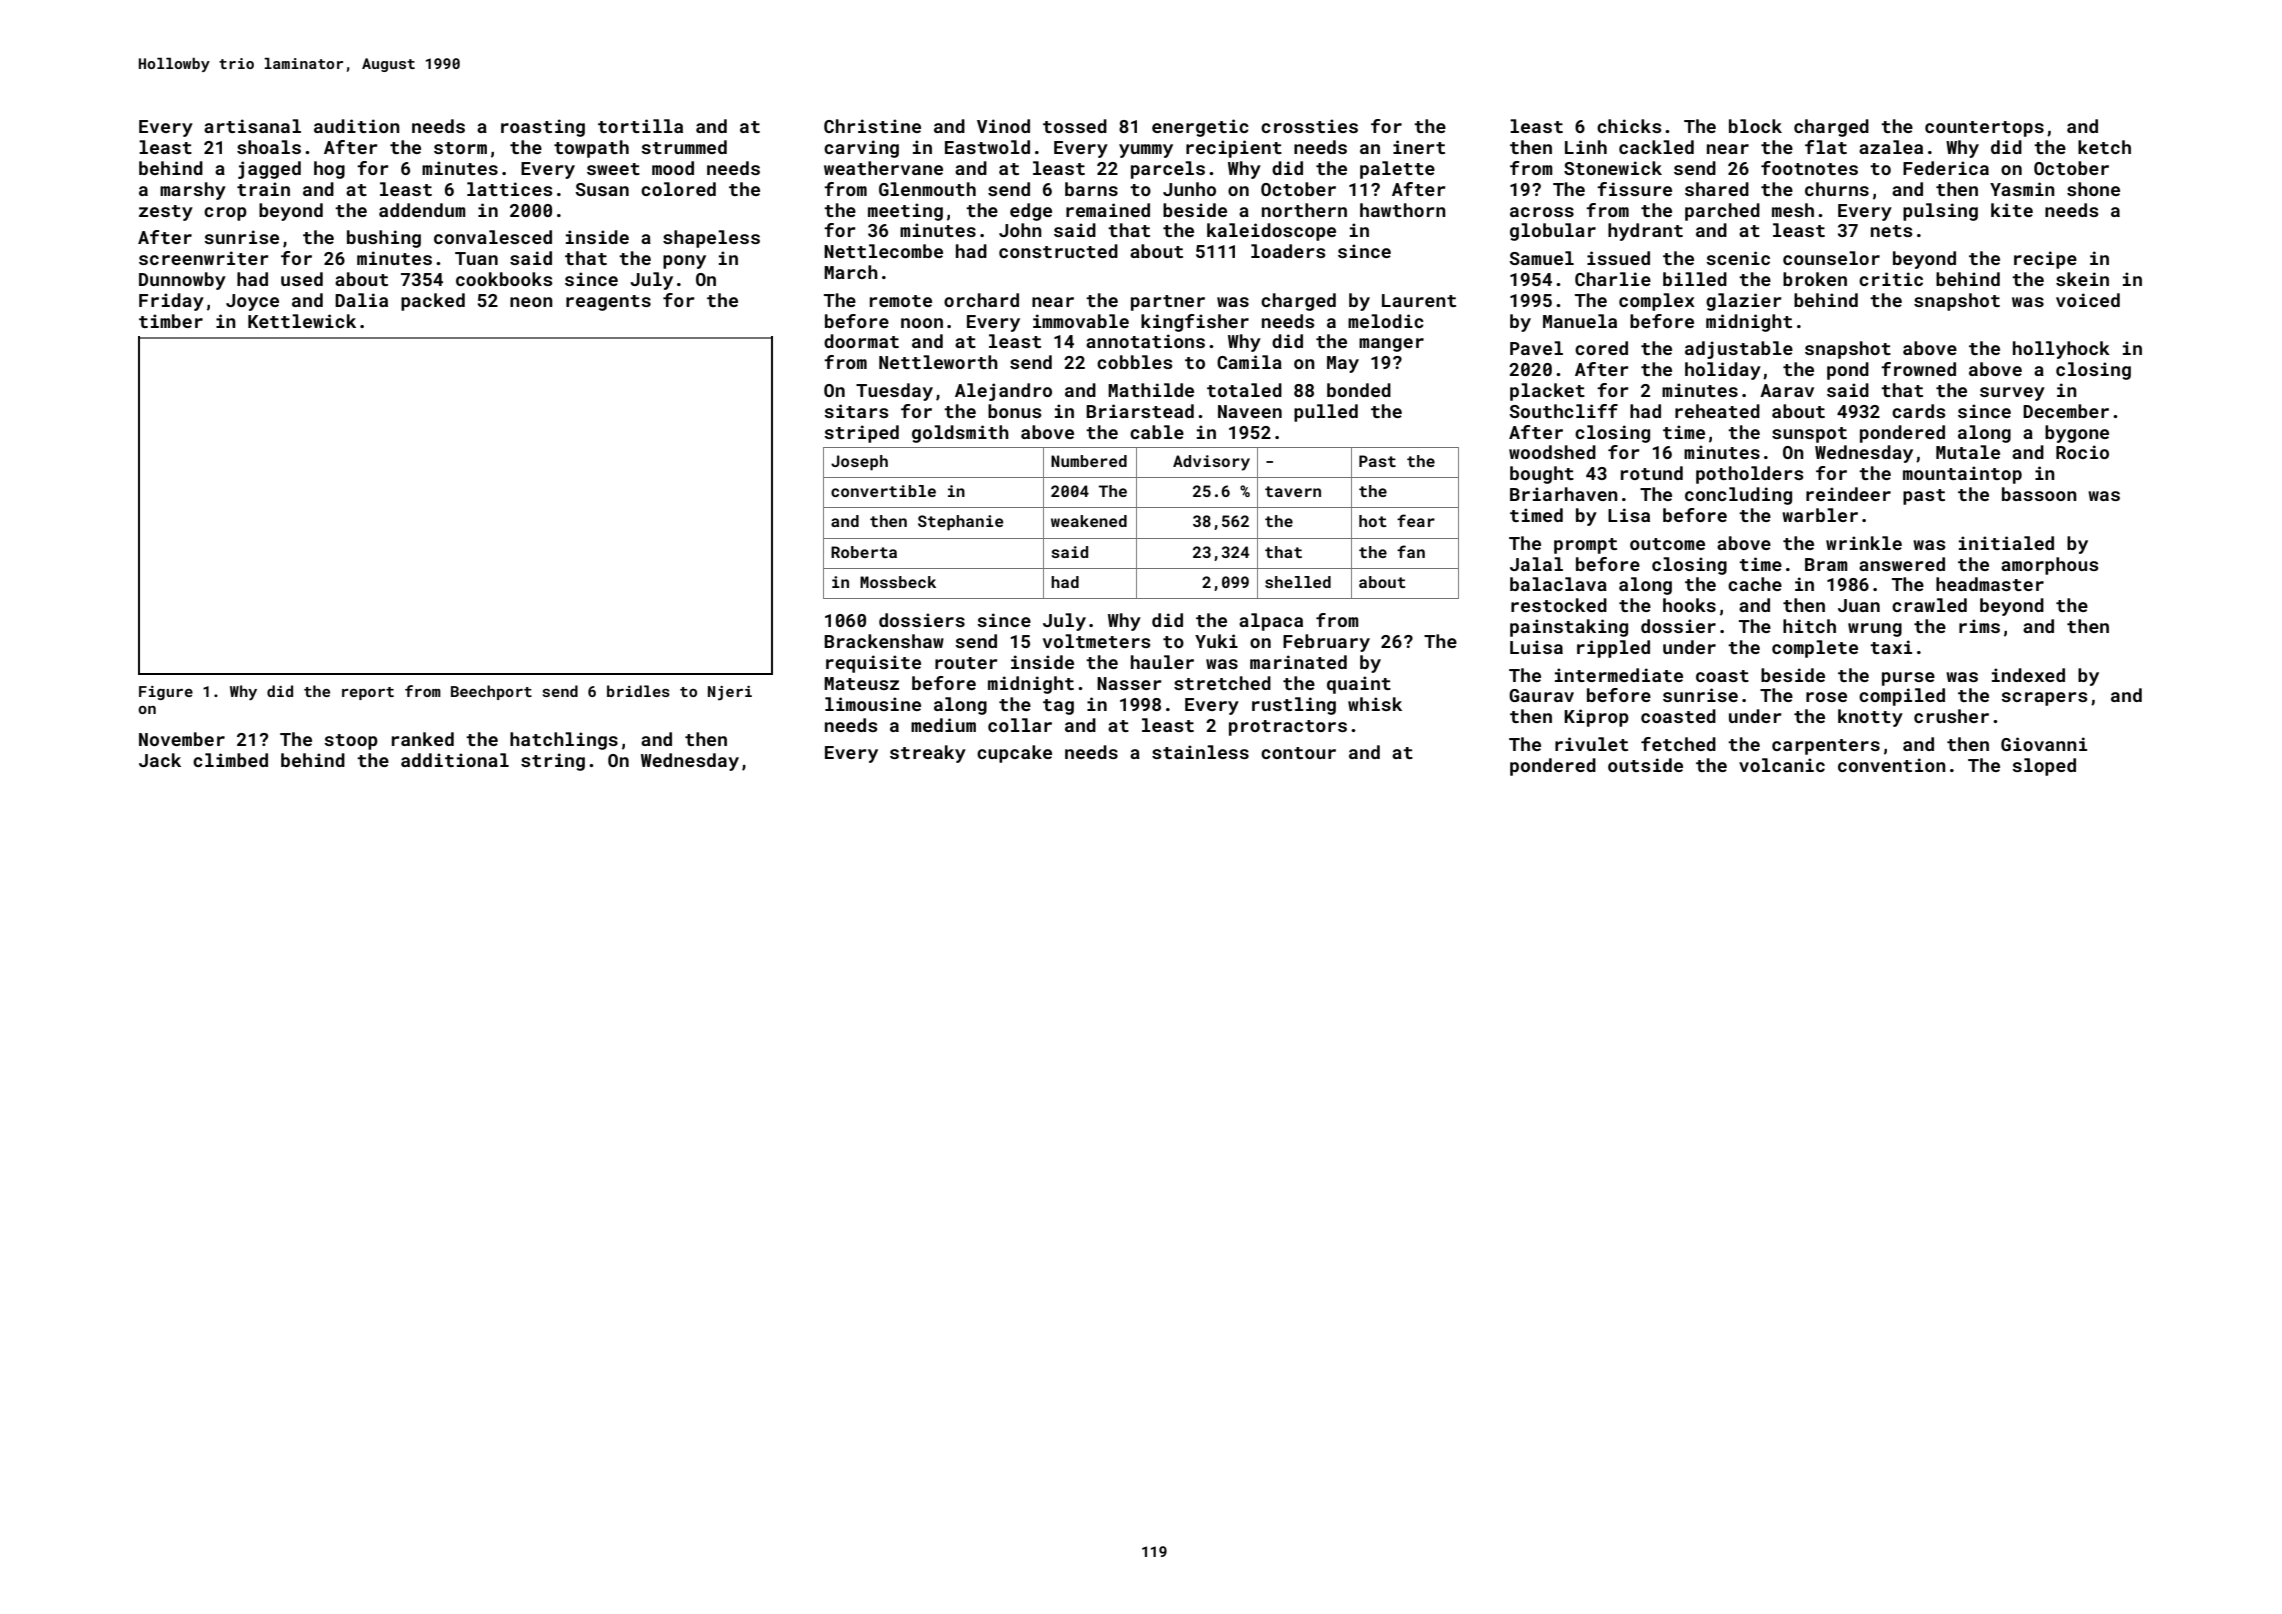  What do you see at coordinates (1135, 362) in the image?
I see `cobbles` at bounding box center [1135, 362].
